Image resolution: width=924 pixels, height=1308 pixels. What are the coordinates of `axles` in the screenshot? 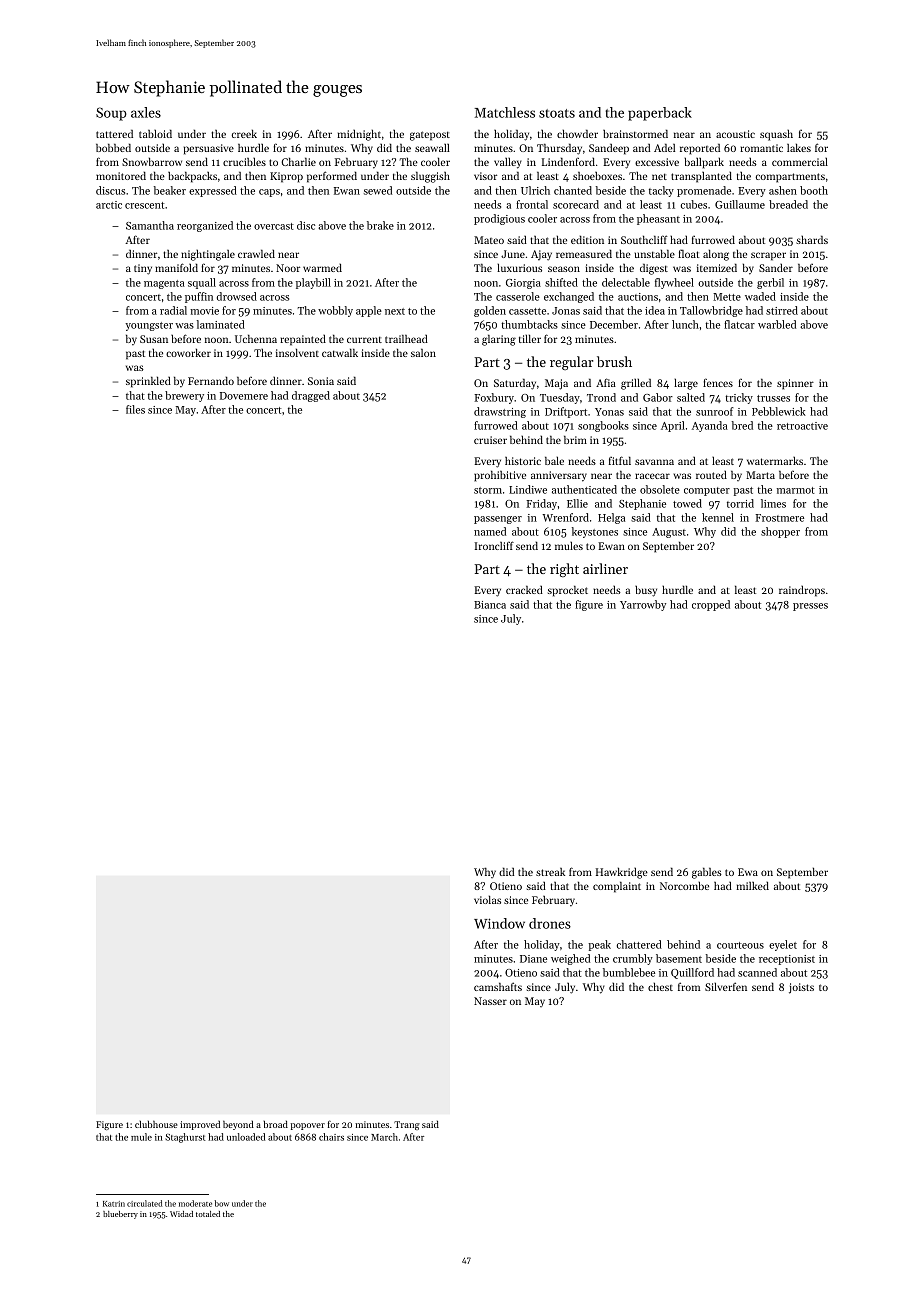 It's located at (146, 112).
